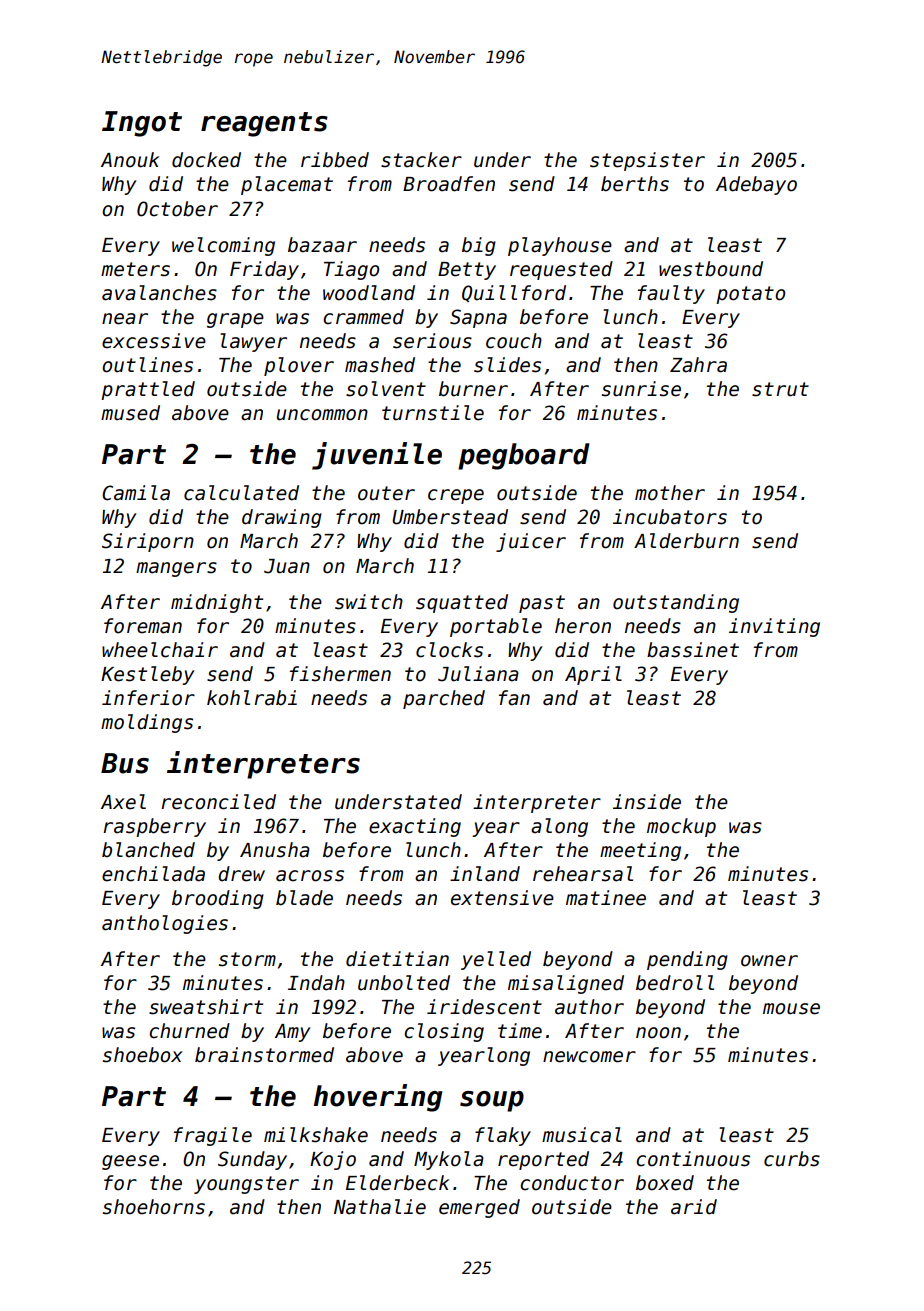 The width and height of the document is (924, 1311). Describe the element at coordinates (433, 413) in the document. I see `turnstile` at that location.
